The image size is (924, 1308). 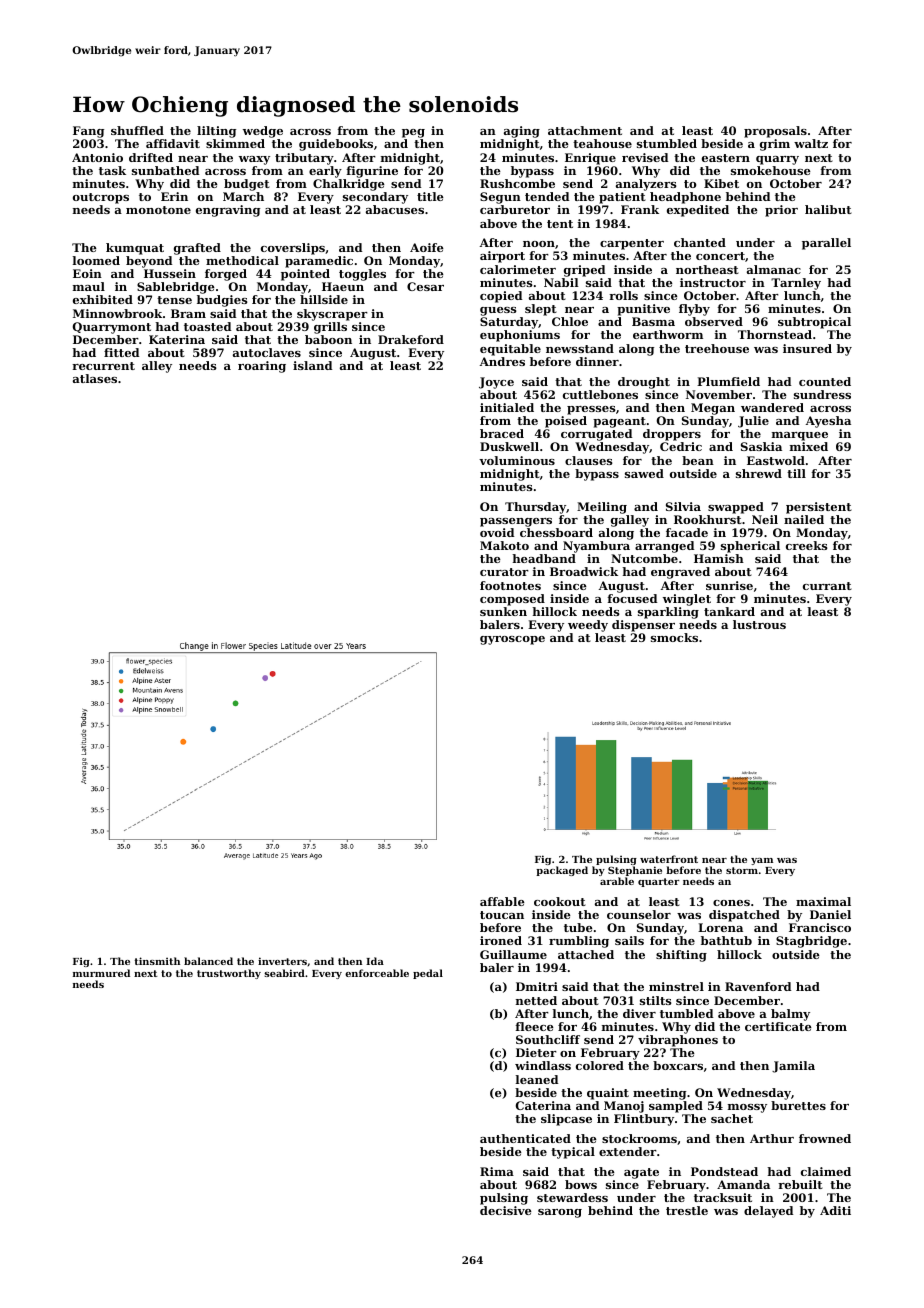 What do you see at coordinates (826, 244) in the screenshot?
I see `parallel` at bounding box center [826, 244].
